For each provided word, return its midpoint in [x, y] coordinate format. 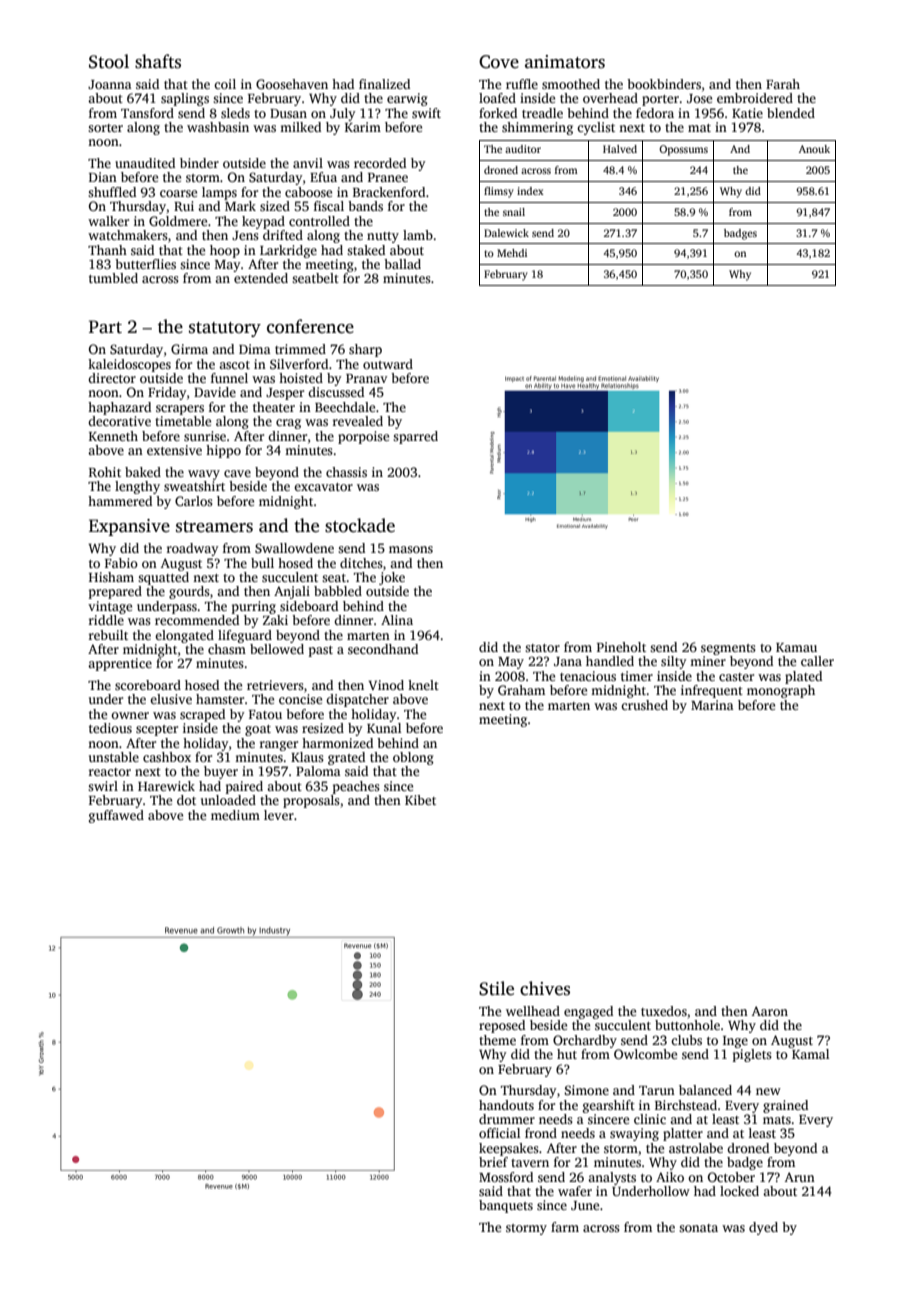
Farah [783, 84]
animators [565, 62]
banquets [506, 1206]
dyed [763, 1228]
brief [493, 1162]
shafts [158, 61]
